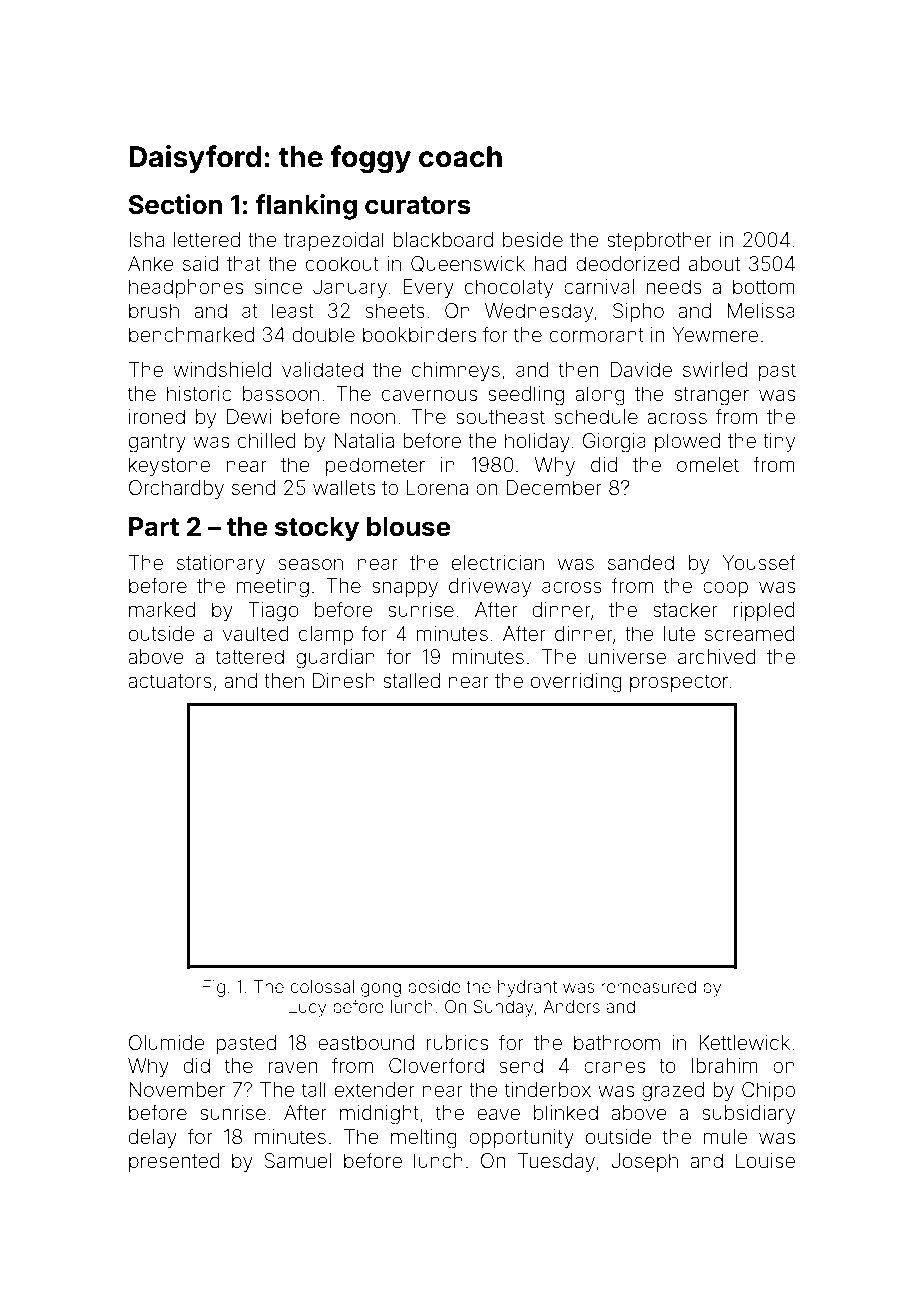 This page has height=1311, width=924. What do you see at coordinates (298, 1161) in the page?
I see `Samuel` at bounding box center [298, 1161].
